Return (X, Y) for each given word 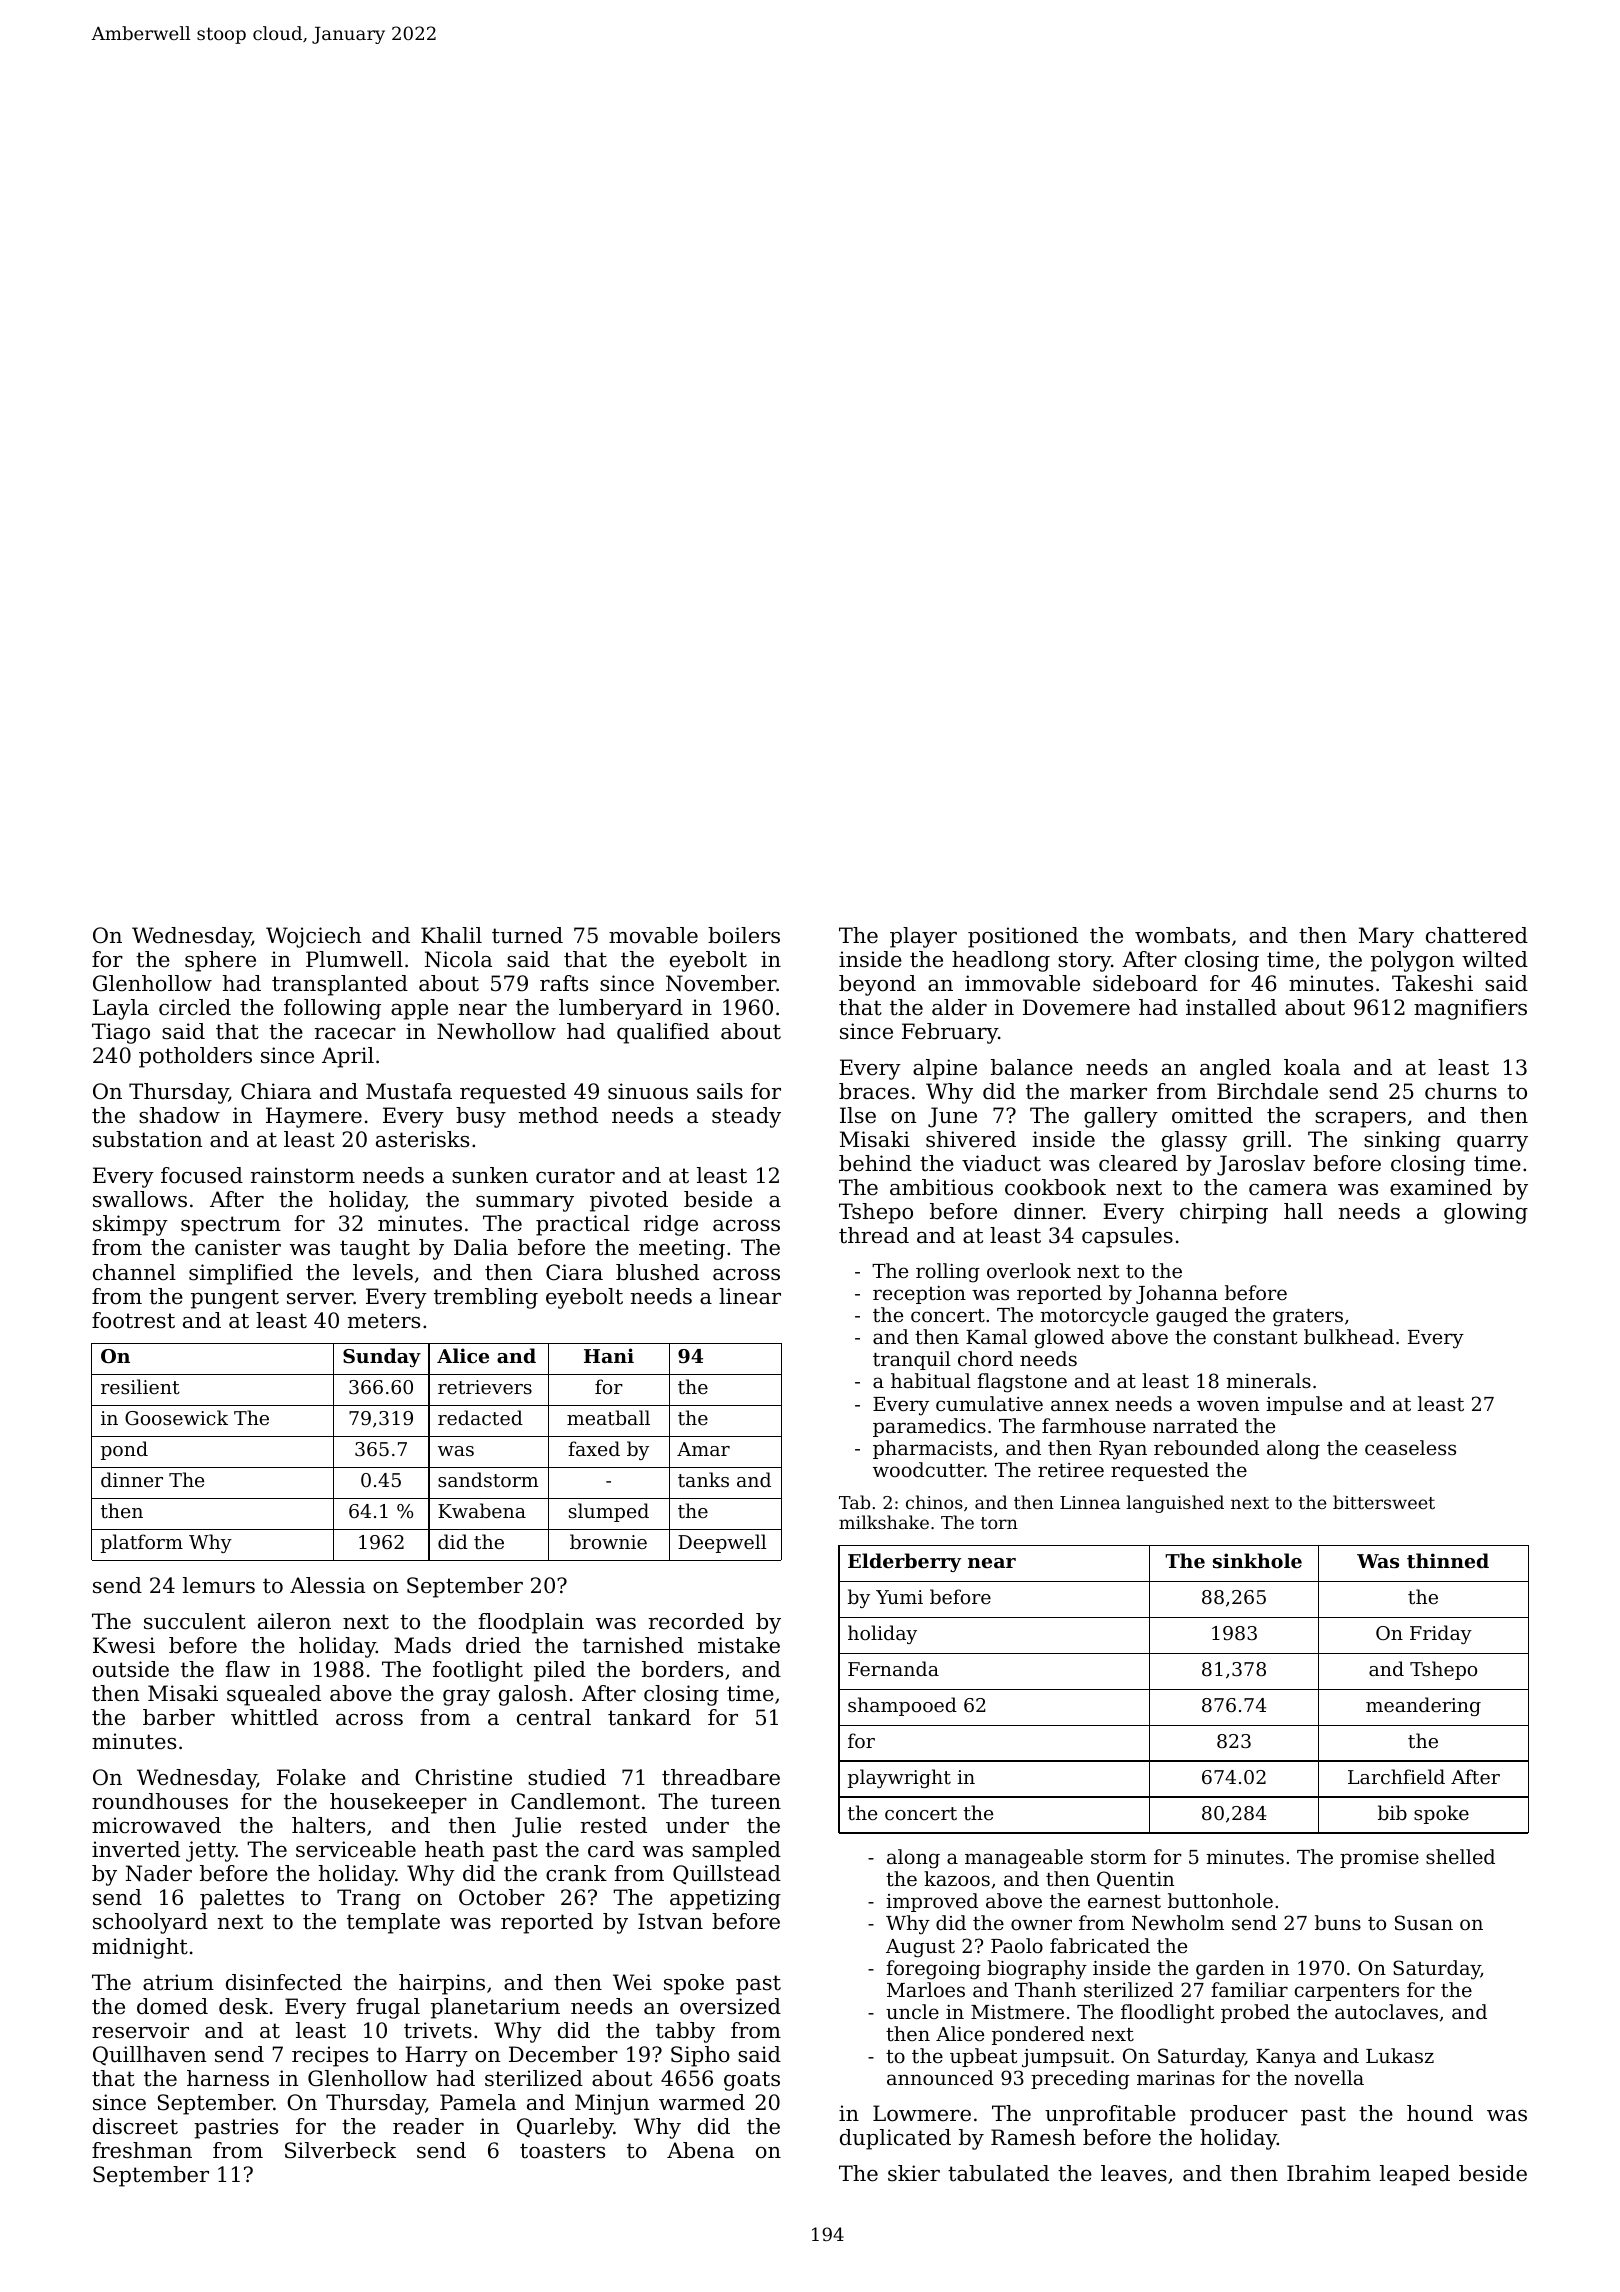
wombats (1182, 935)
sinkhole (1257, 1560)
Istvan (670, 1921)
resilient (140, 1386)
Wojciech (314, 937)
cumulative (989, 1403)
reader (428, 2126)
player (923, 937)
